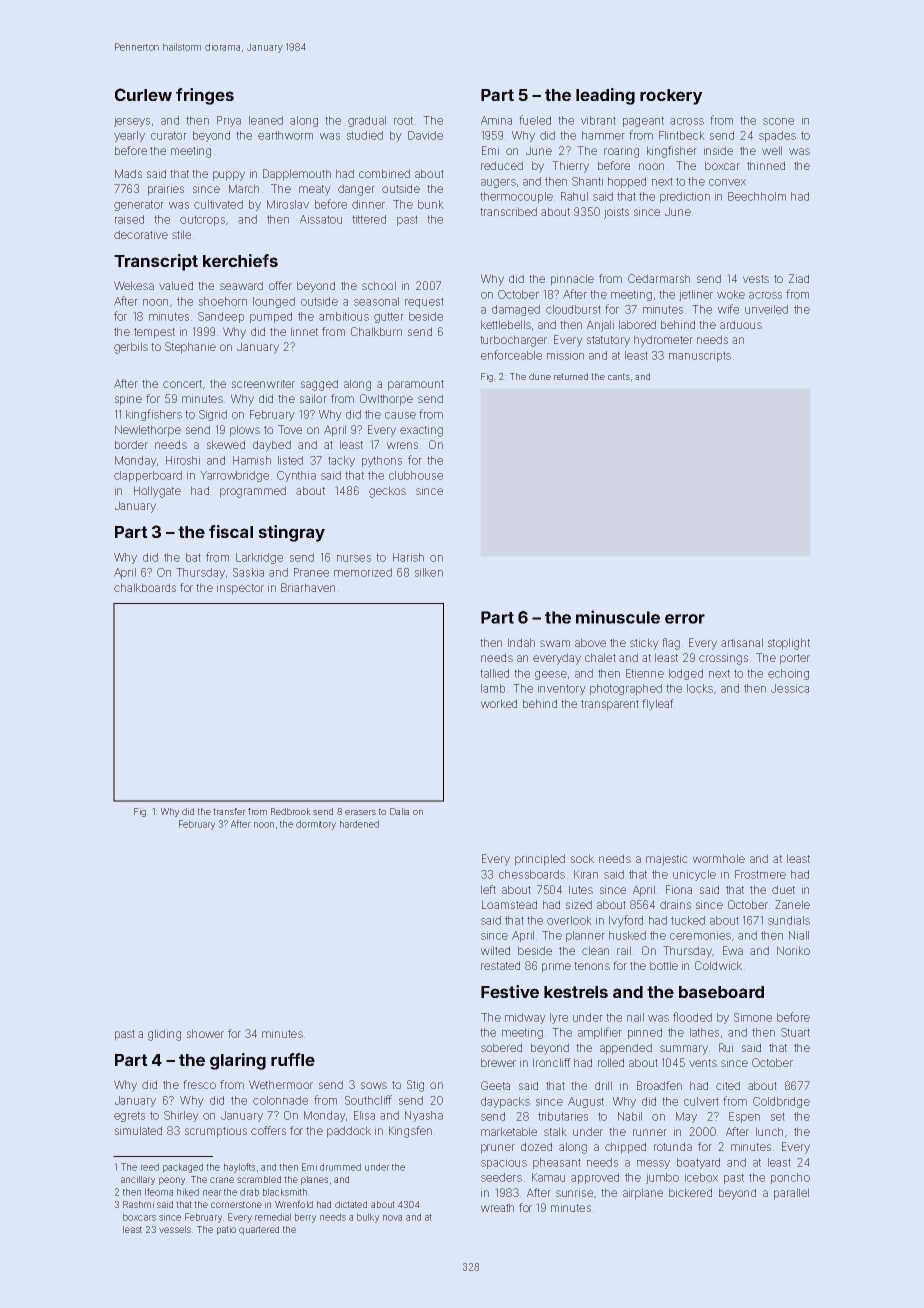  Describe the element at coordinates (694, 875) in the screenshot. I see `unicycle` at that location.
